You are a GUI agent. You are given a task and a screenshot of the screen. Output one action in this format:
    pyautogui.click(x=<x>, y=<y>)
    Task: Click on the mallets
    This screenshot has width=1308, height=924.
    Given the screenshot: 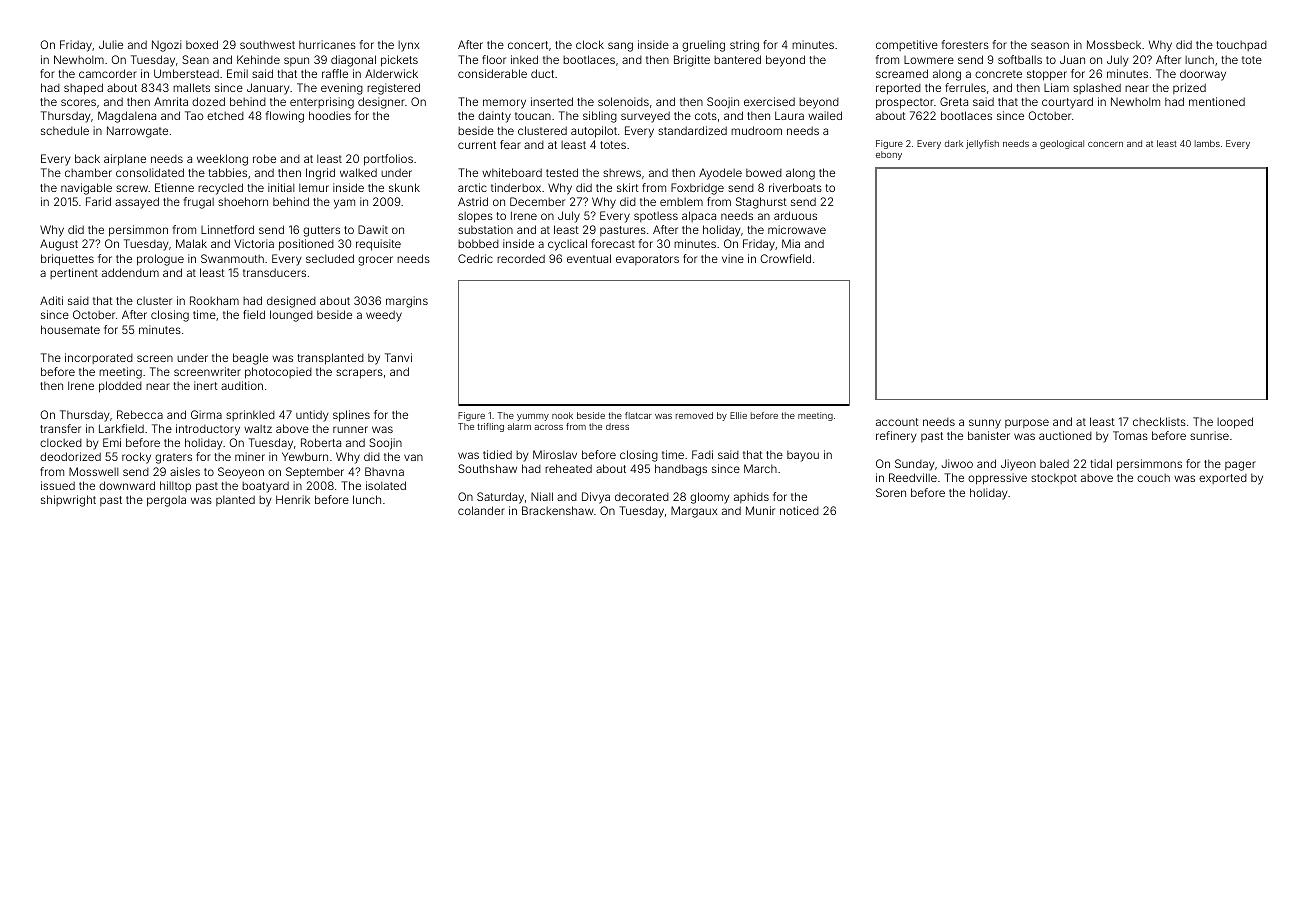 What is the action you would take?
    pyautogui.click(x=191, y=87)
